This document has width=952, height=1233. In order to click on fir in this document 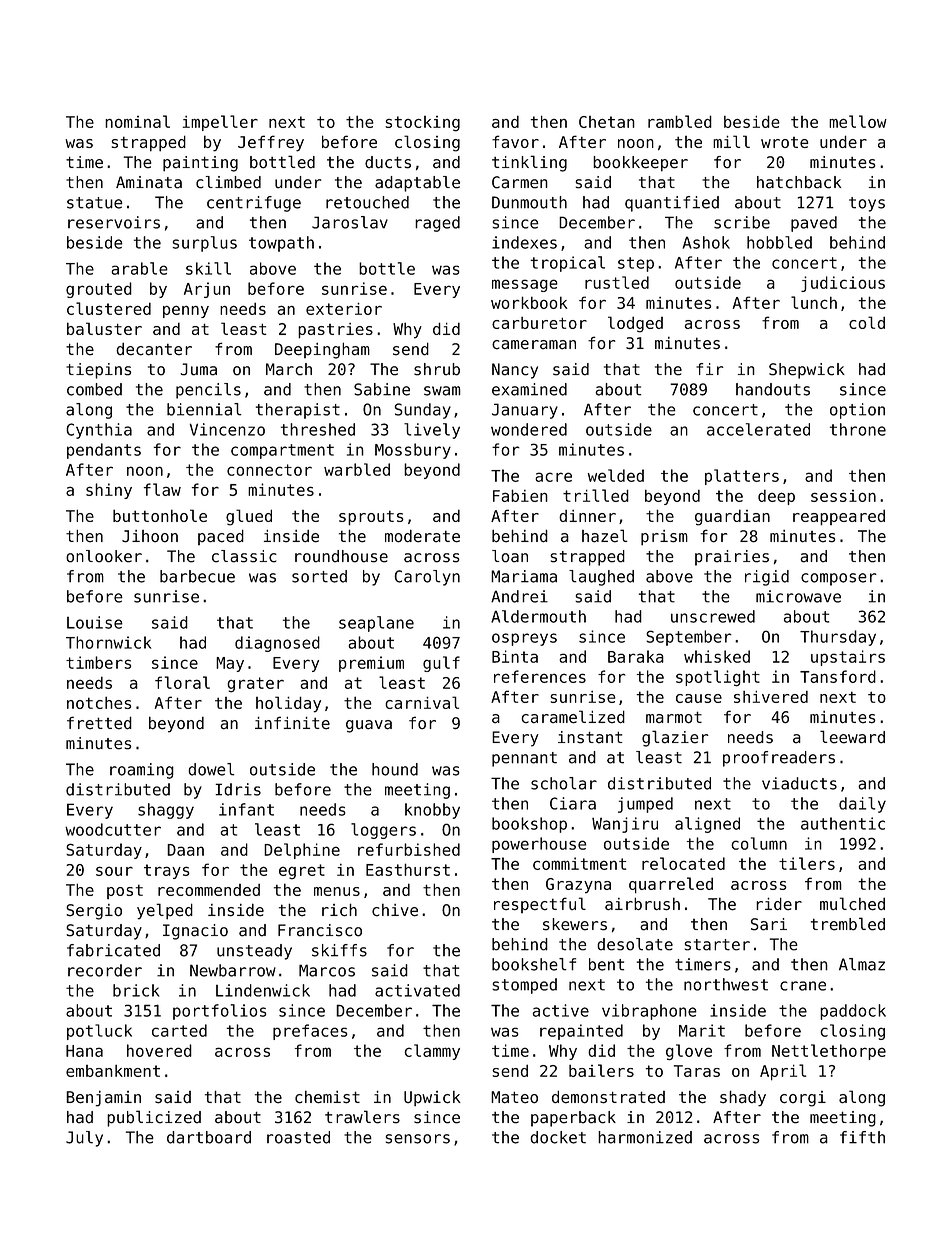, I will do `click(710, 369)`.
